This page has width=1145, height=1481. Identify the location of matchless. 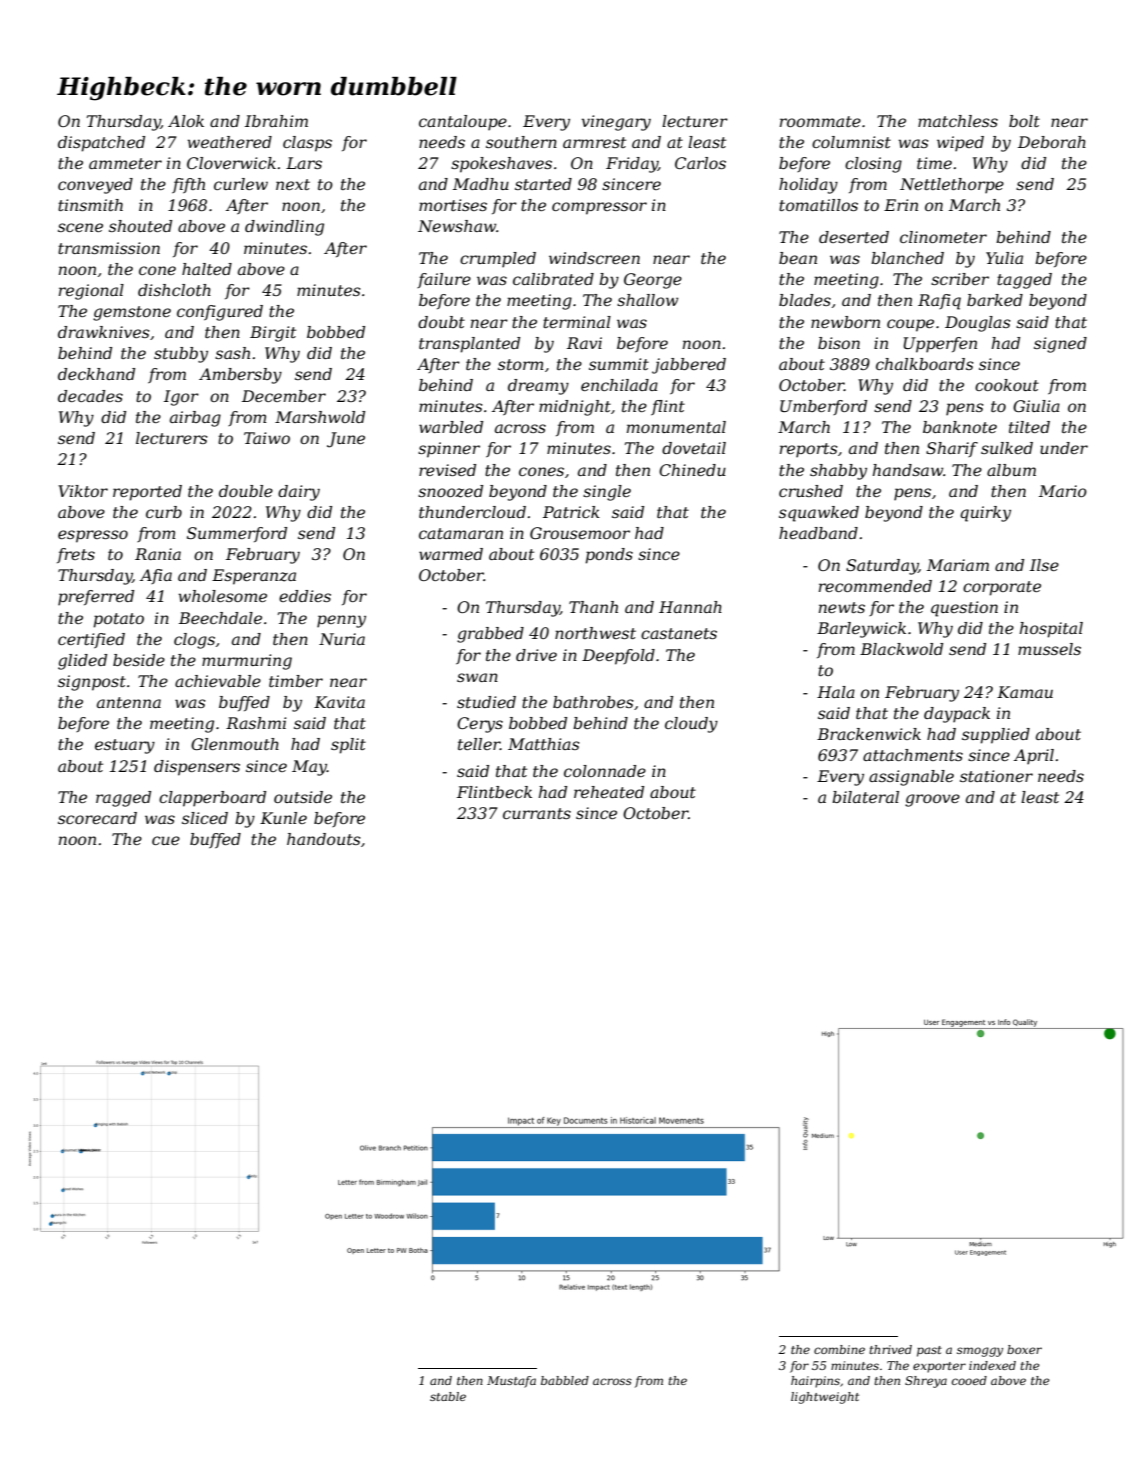
(958, 121).
